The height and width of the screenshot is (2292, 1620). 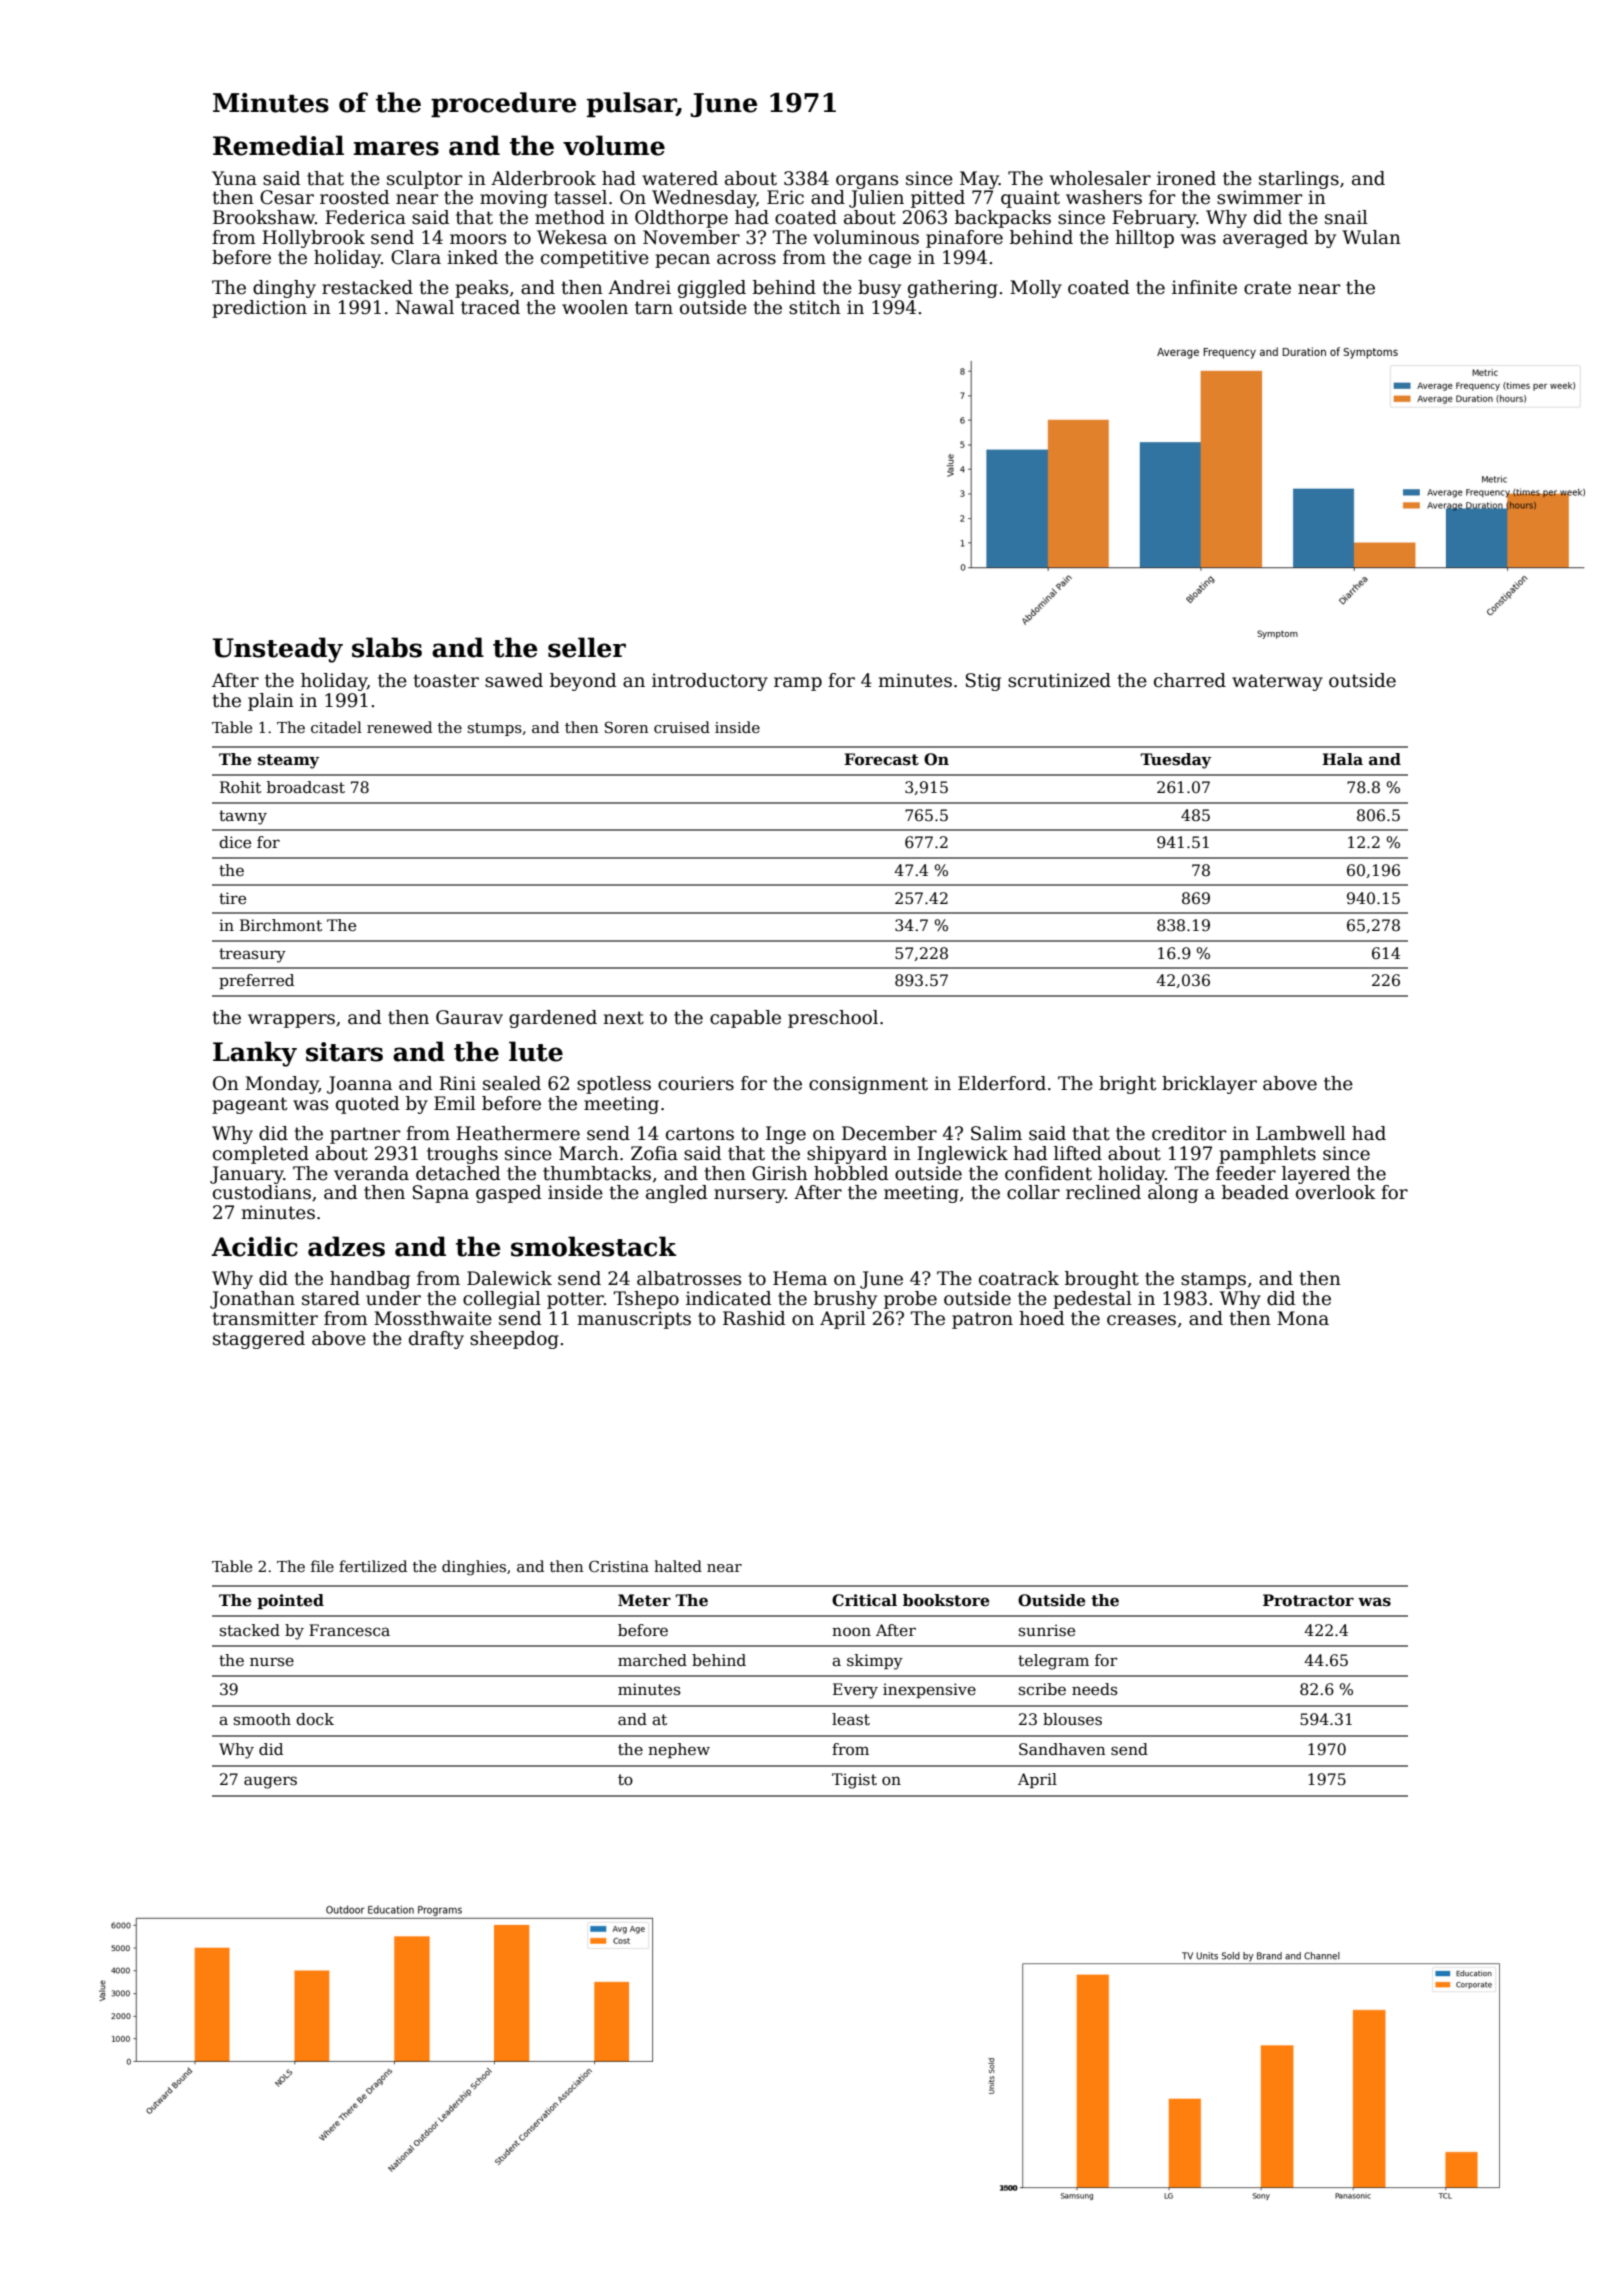 What do you see at coordinates (315, 1719) in the screenshot?
I see `dock` at bounding box center [315, 1719].
